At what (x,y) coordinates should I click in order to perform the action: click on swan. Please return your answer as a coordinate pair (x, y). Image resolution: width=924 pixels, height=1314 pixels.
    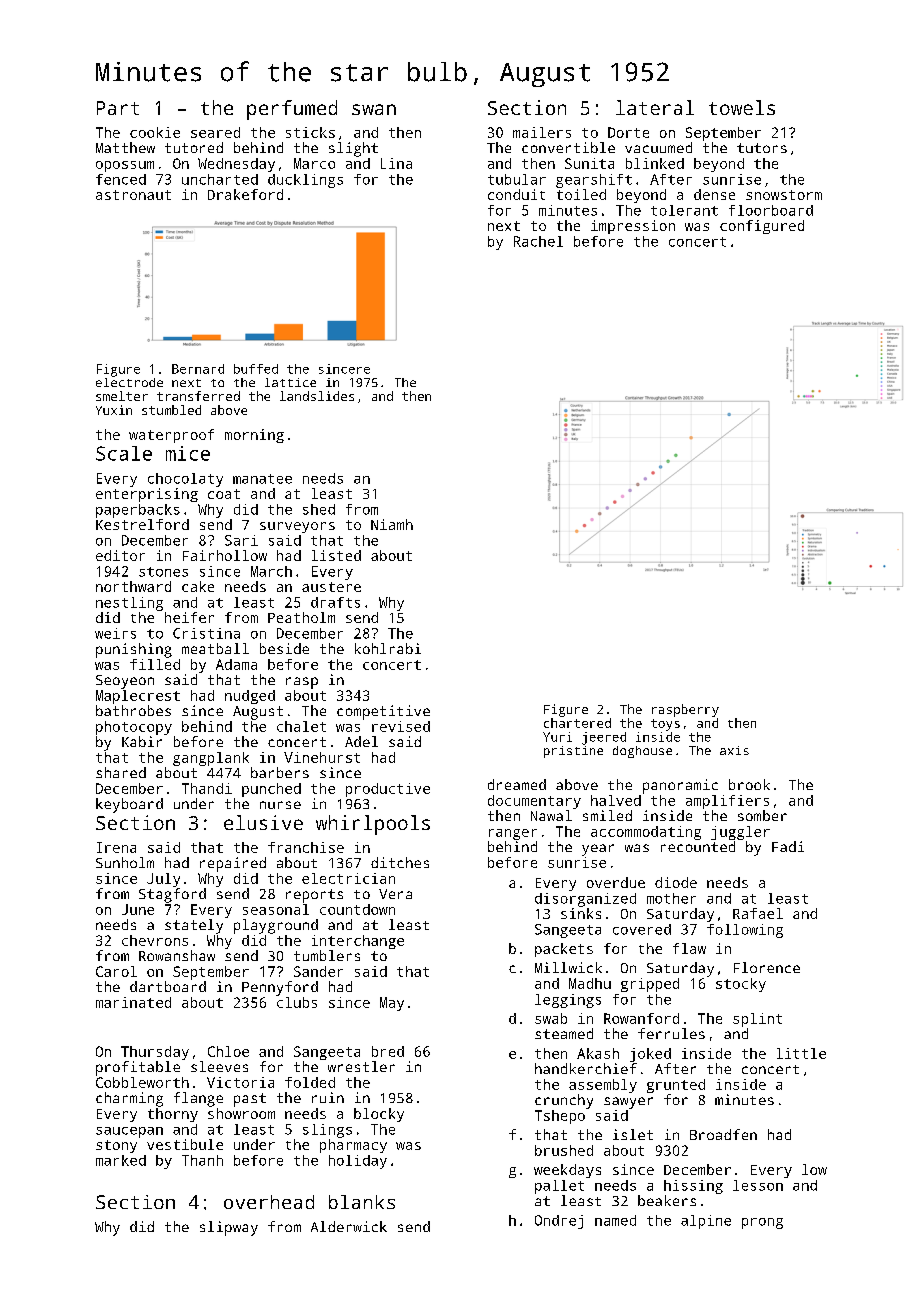
    Looking at the image, I should click on (374, 109).
